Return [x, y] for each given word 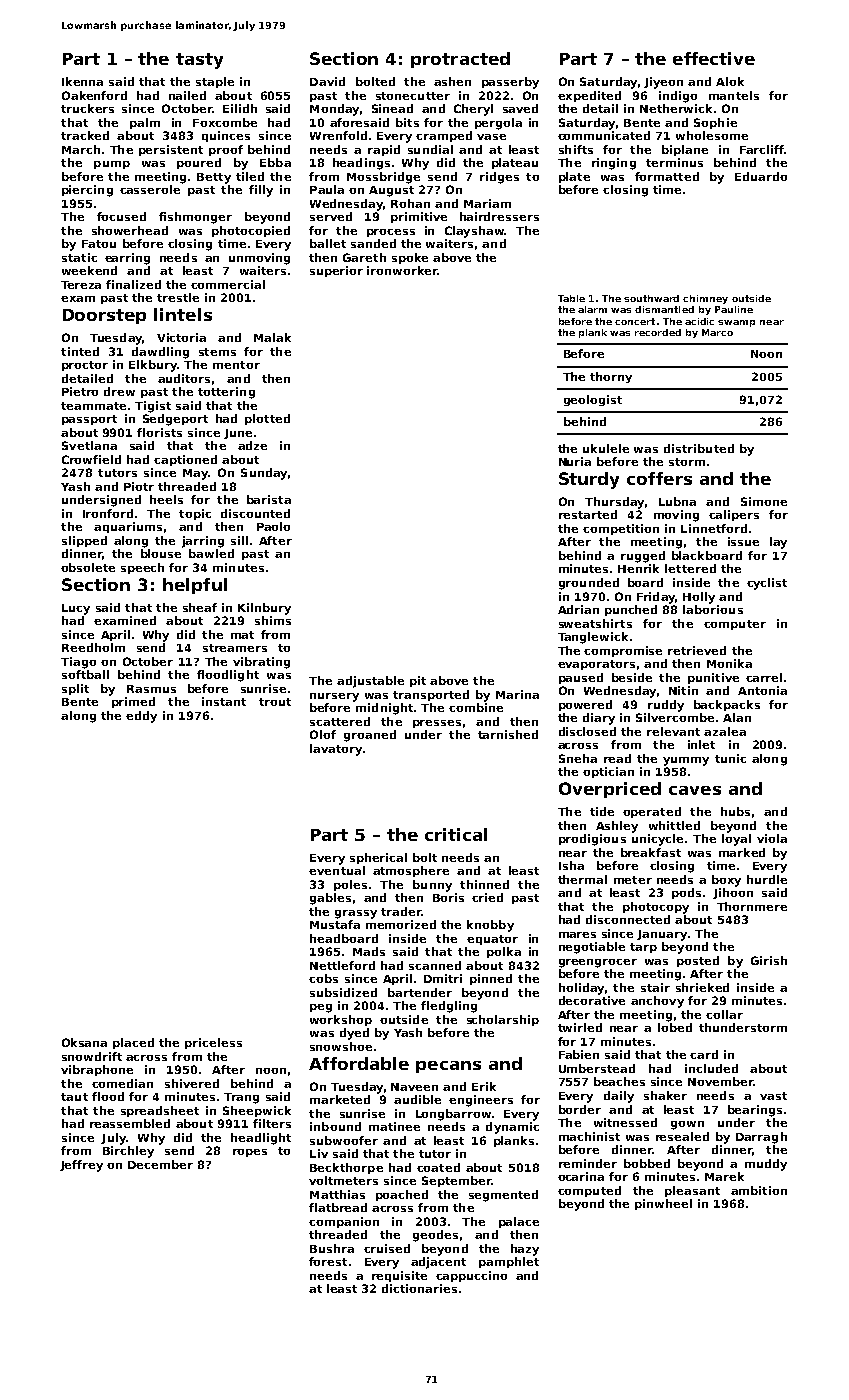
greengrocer [598, 963]
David [327, 81]
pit [418, 681]
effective [714, 58]
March [81, 149]
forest [328, 1261]
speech [142, 568]
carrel [764, 677]
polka [504, 952]
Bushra [332, 1248]
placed [133, 1043]
